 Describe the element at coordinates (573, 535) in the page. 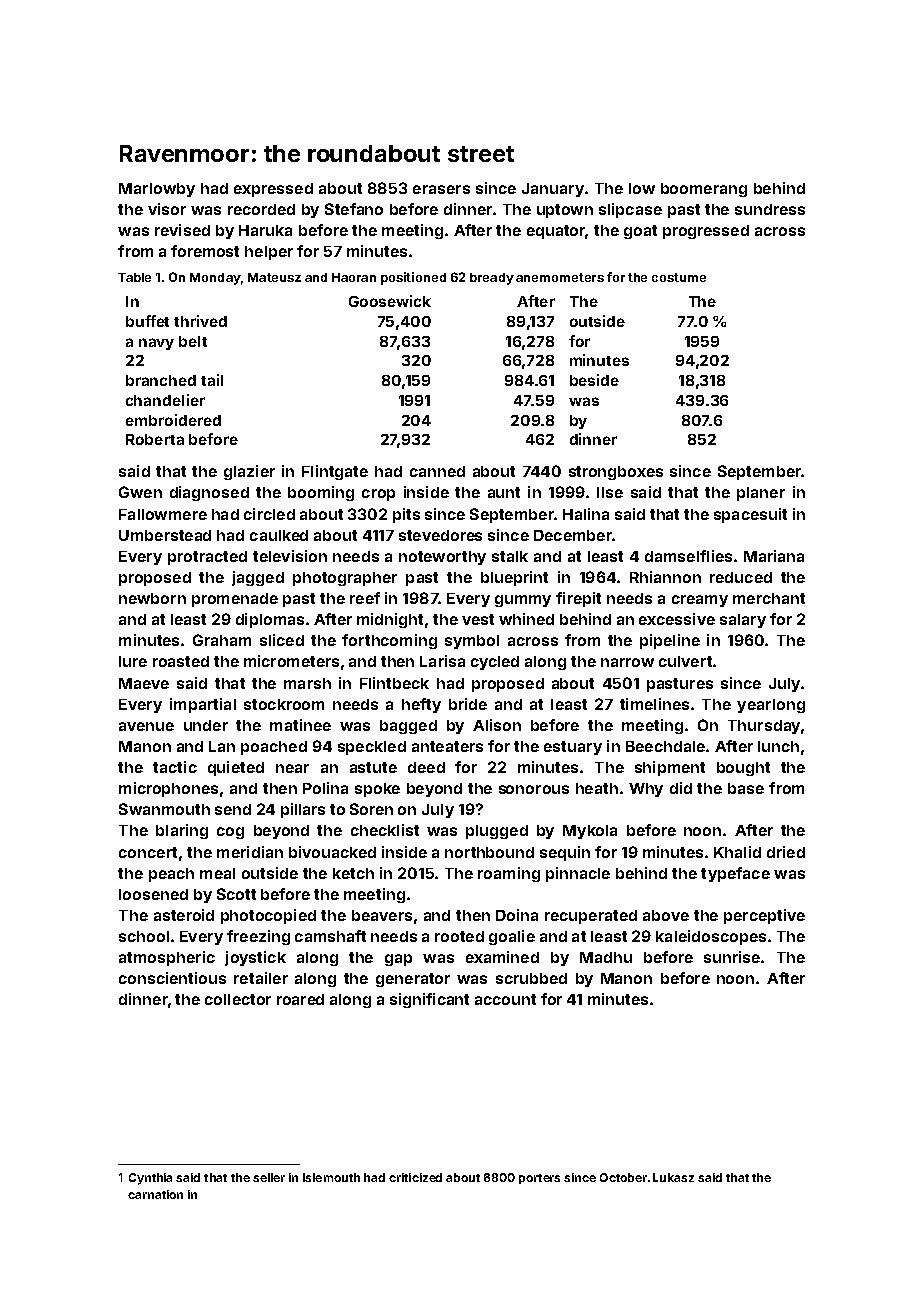

I see `December` at that location.
